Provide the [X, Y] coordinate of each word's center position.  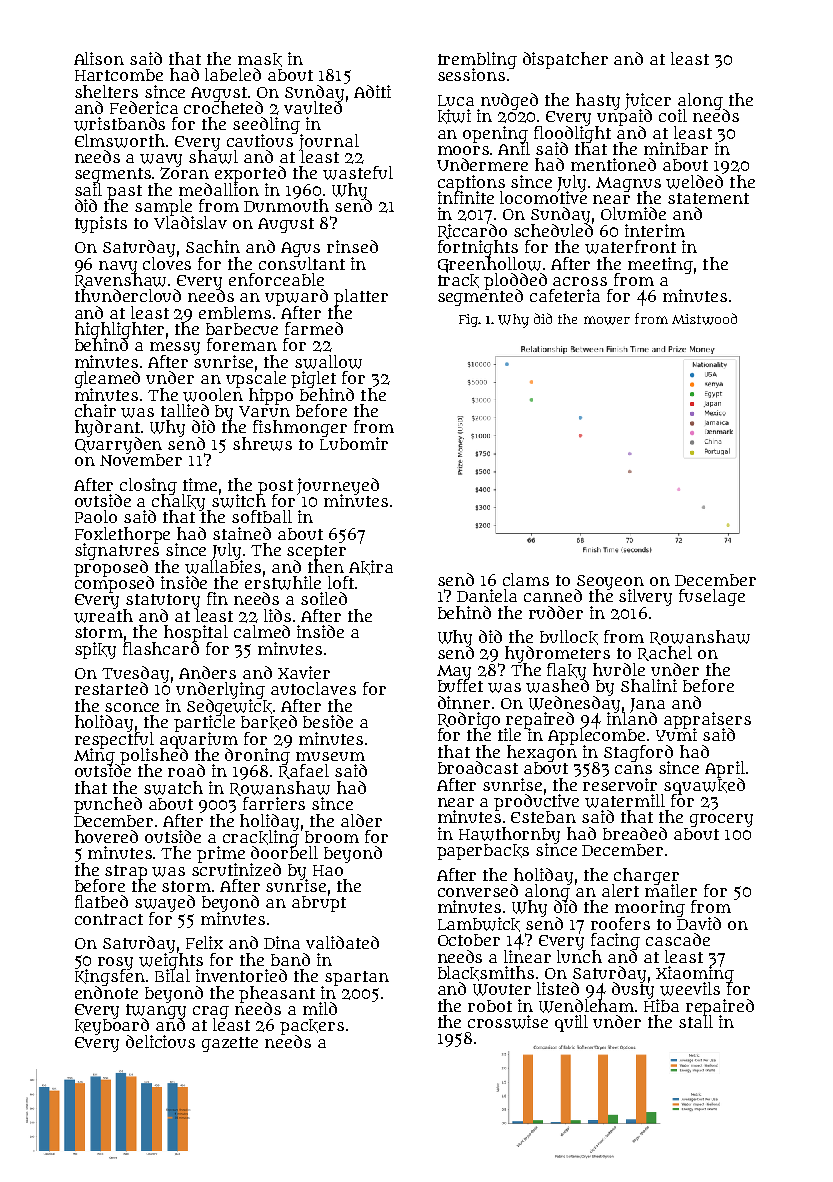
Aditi [372, 91]
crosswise [508, 1022]
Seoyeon [609, 582]
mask [260, 60]
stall [696, 1022]
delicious [160, 1041]
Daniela [487, 595]
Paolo [96, 516]
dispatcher [565, 60]
